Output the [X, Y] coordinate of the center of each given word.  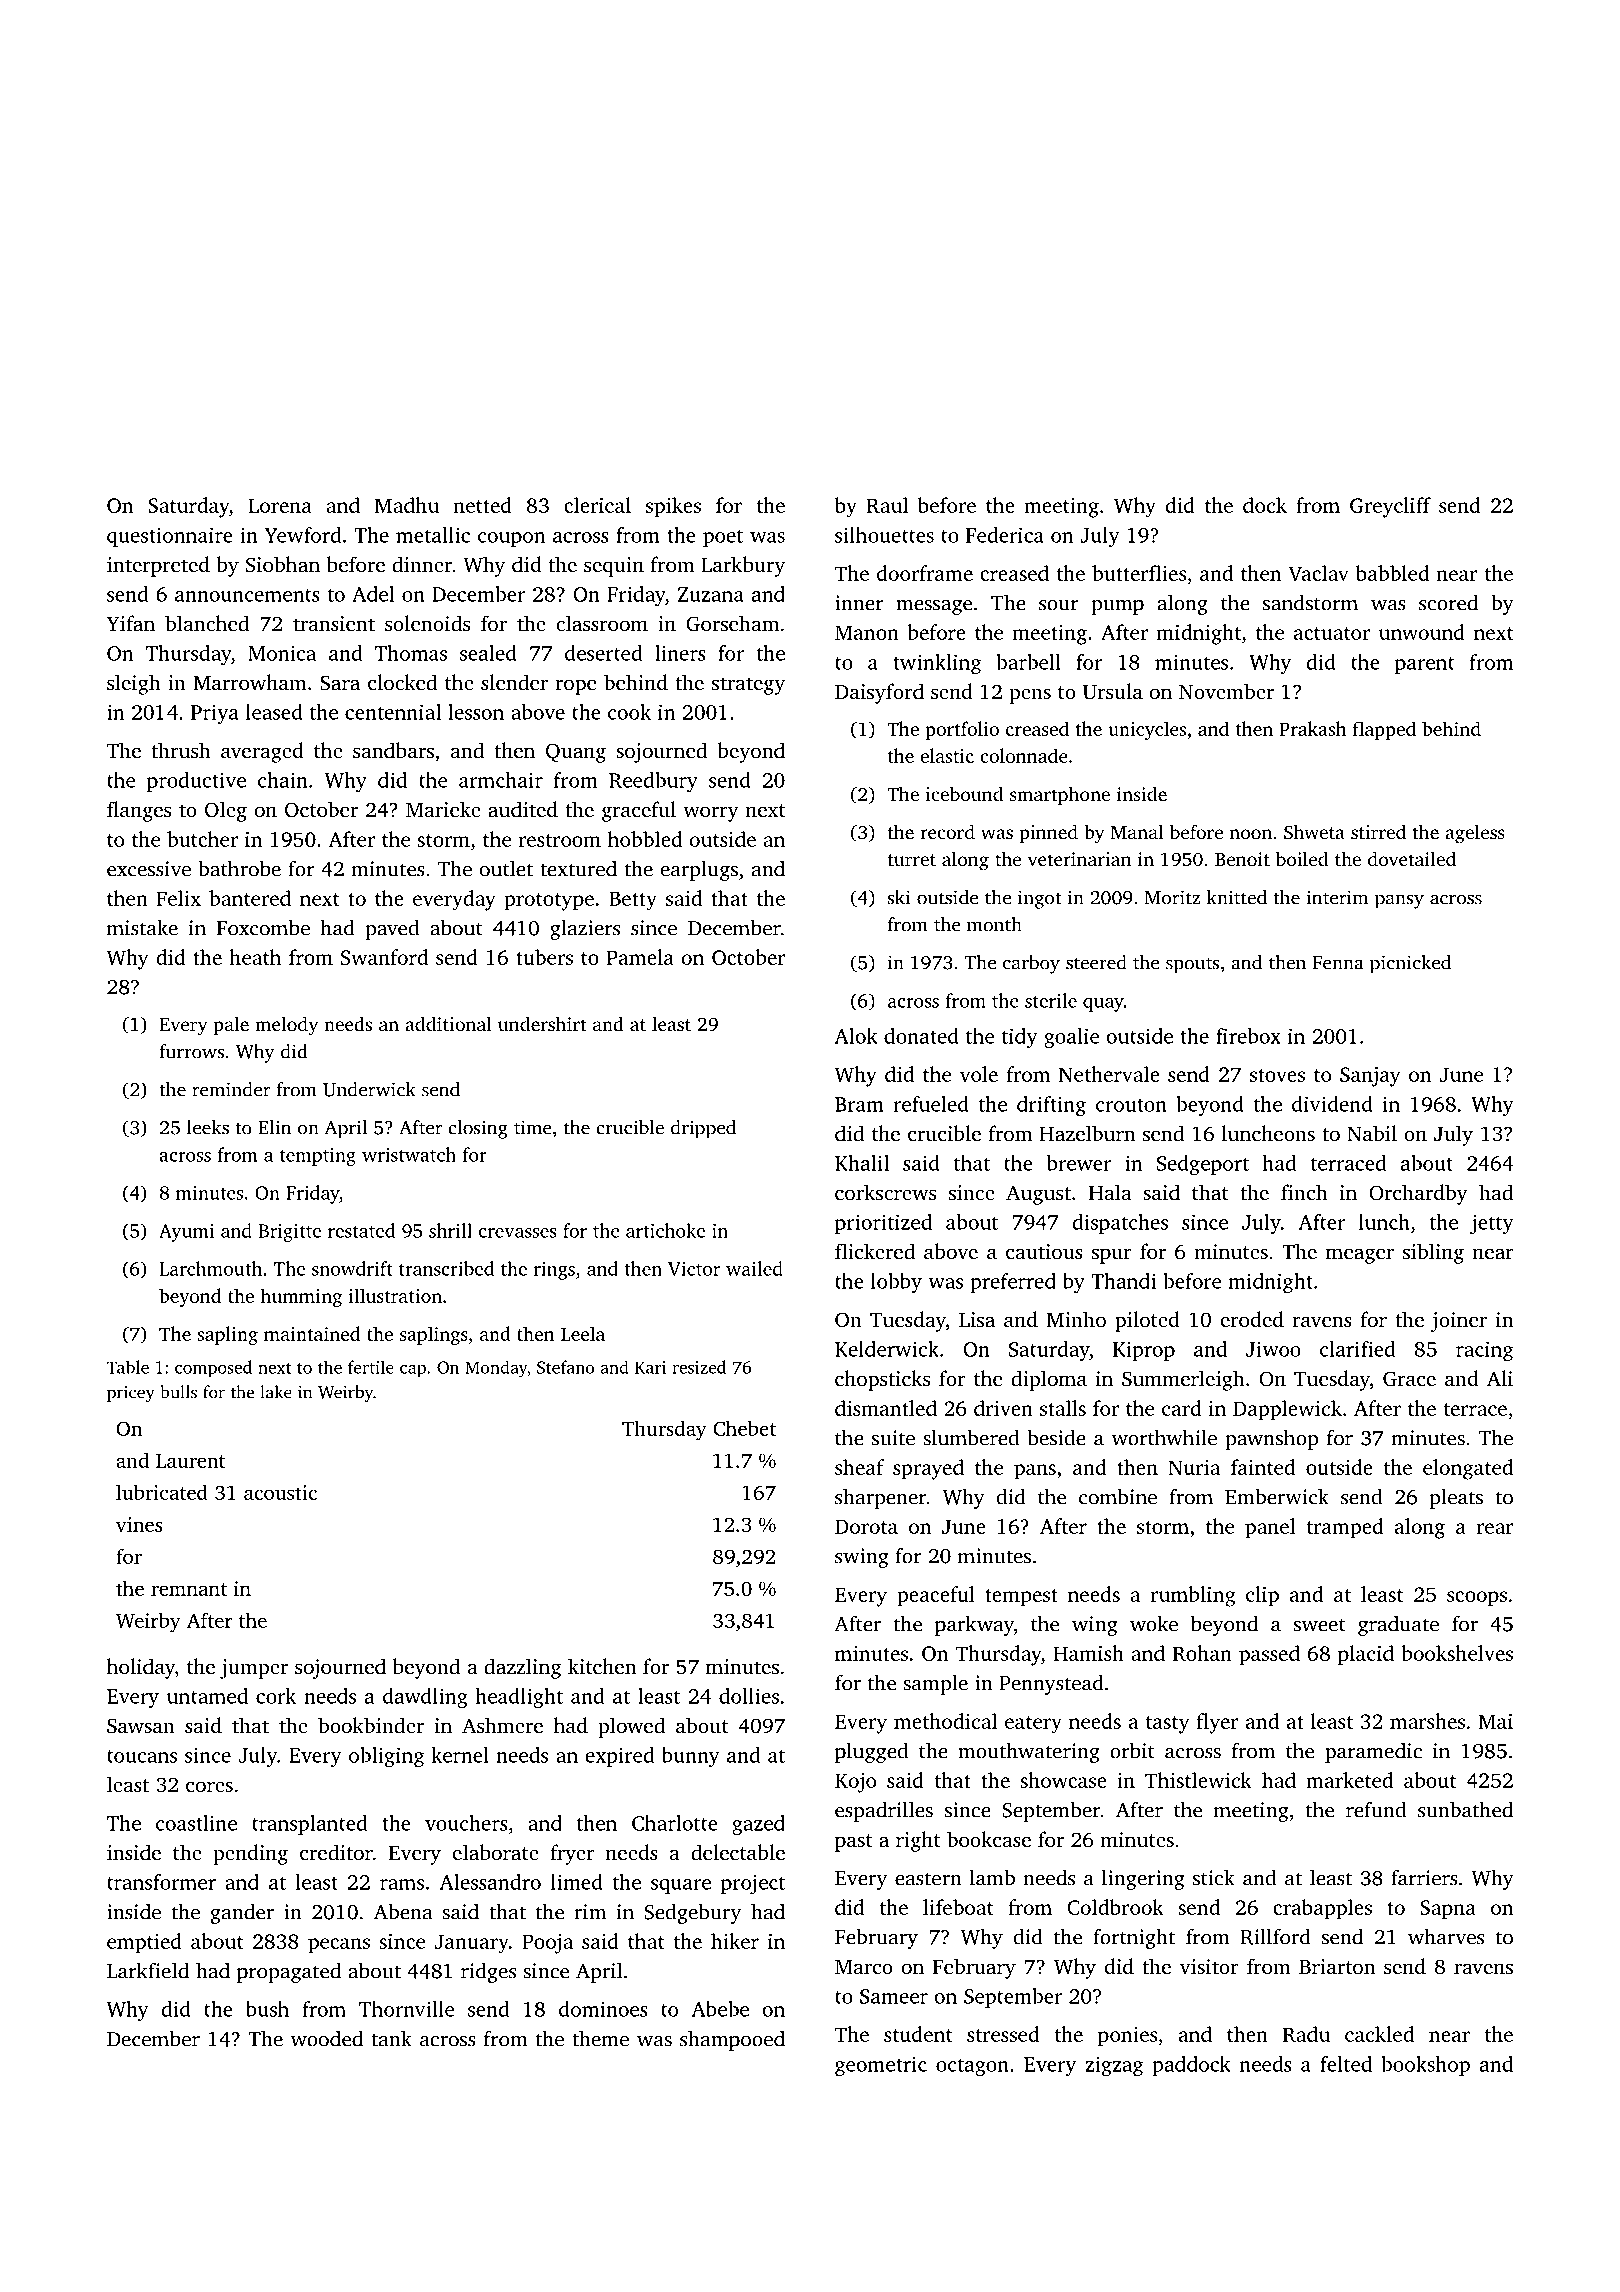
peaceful [936, 1596]
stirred [1378, 832]
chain [283, 780]
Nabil [1372, 1133]
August [1038, 1195]
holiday [141, 1668]
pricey [131, 1394]
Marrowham [250, 682]
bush [267, 2009]
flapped [1384, 730]
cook [629, 712]
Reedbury [653, 782]
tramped [1345, 1528]
